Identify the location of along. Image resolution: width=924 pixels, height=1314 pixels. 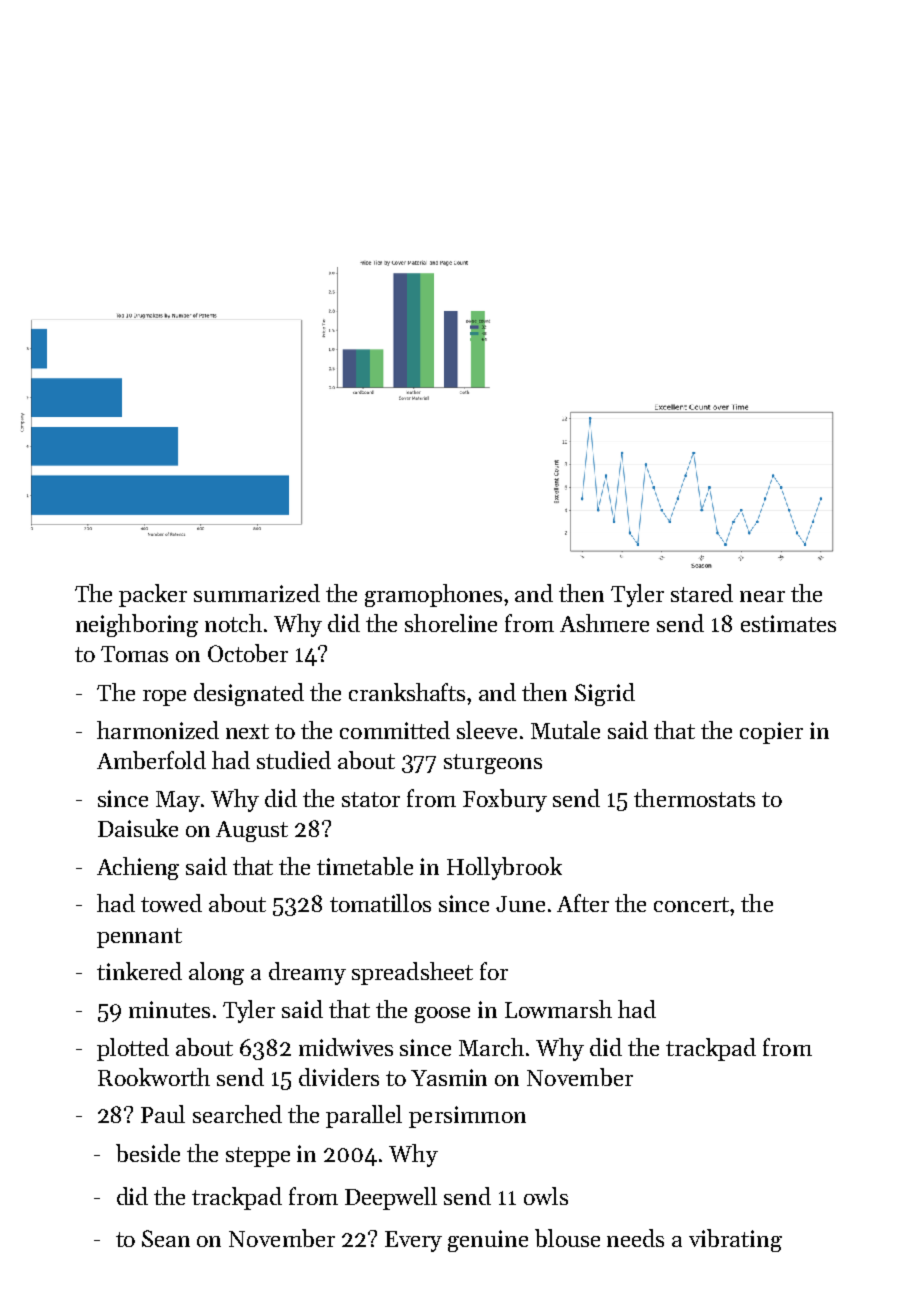
(216, 973).
